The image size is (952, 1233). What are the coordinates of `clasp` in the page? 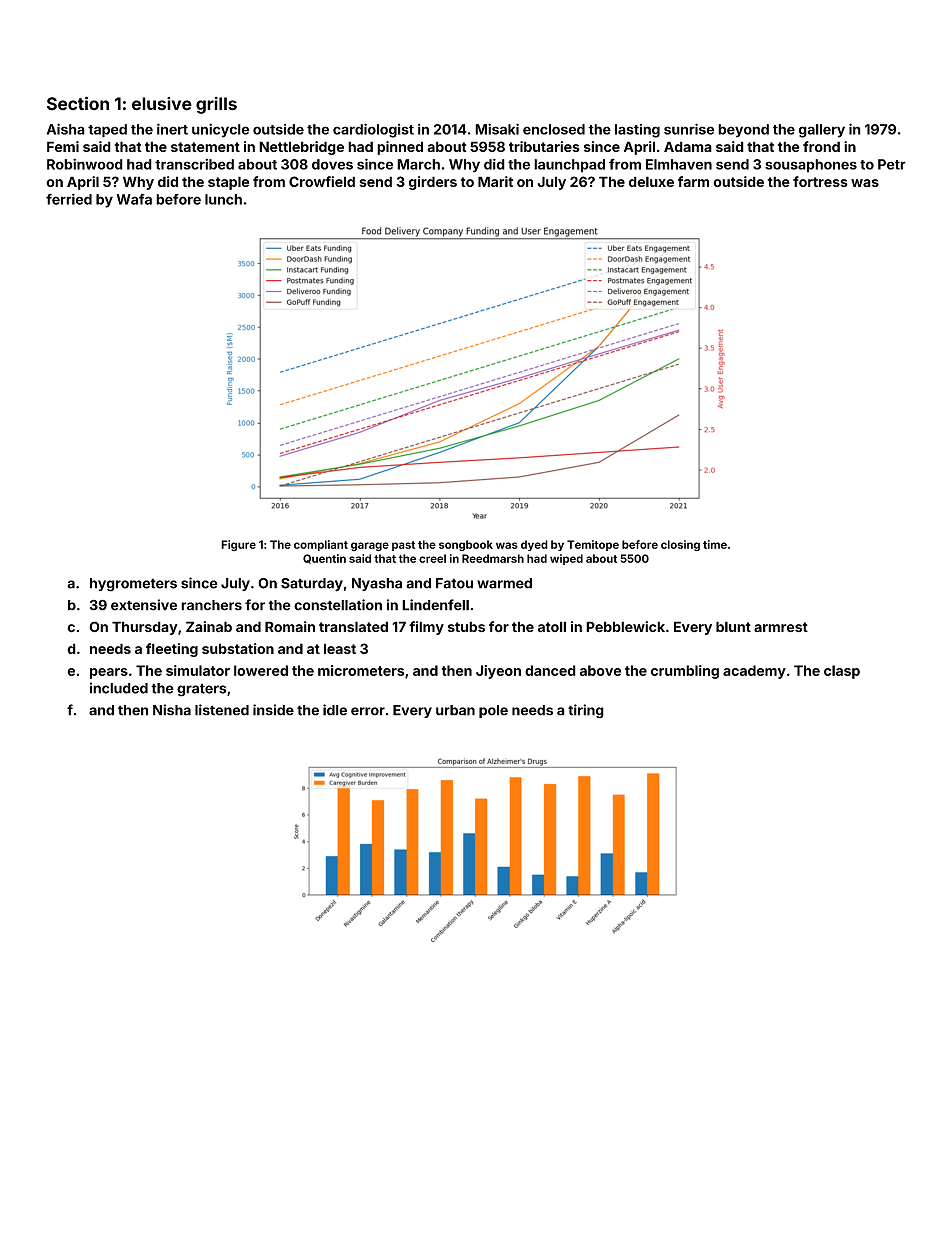 It's located at (842, 672).
